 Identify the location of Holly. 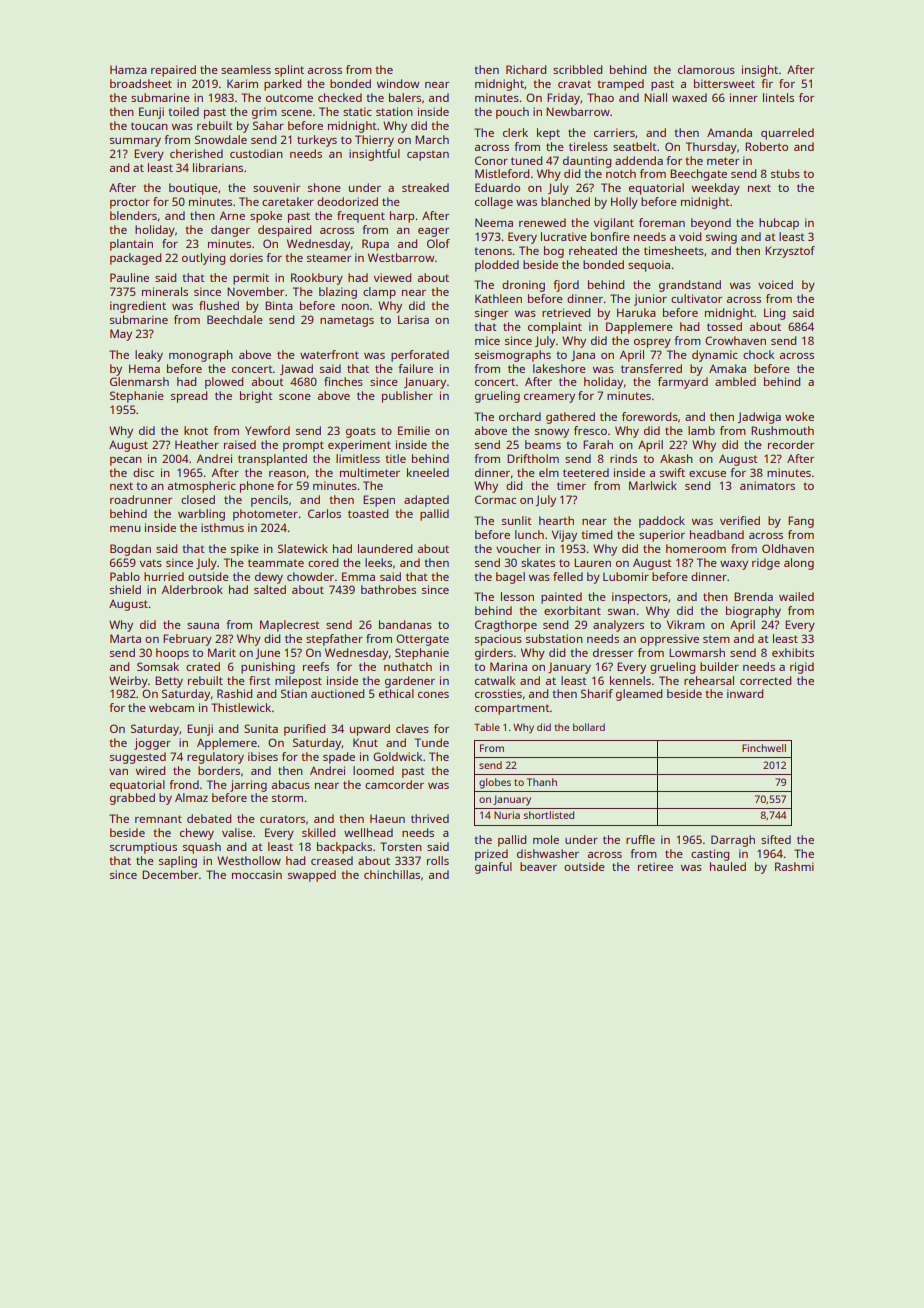
(624, 203).
